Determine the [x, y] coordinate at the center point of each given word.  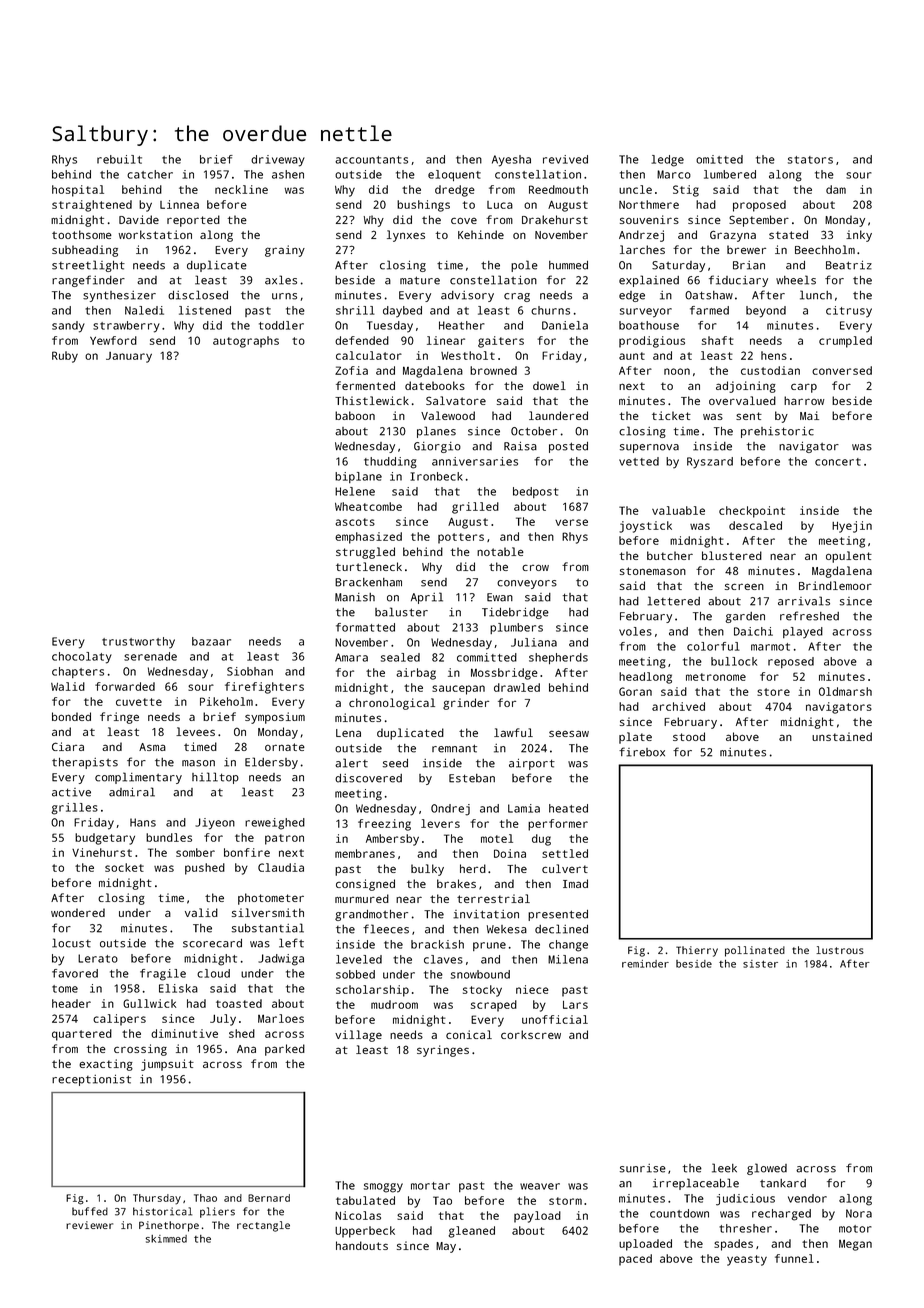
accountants [371, 160]
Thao [205, 1198]
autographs [246, 342]
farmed [709, 310]
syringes [443, 1051]
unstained [842, 736]
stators [810, 160]
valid [201, 912]
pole [524, 266]
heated [568, 808]
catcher [150, 174]
